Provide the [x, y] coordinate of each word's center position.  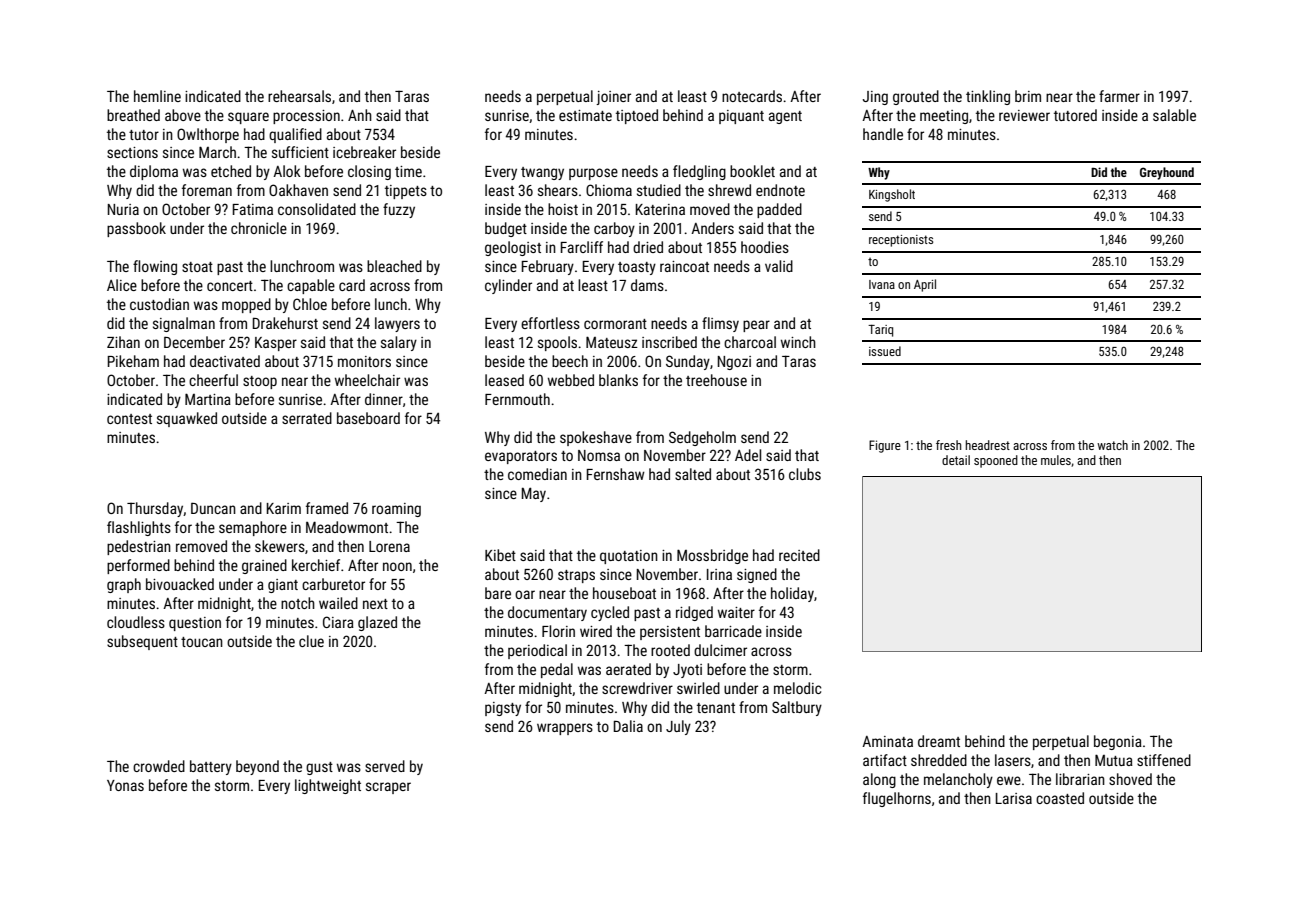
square [248, 118]
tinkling [988, 97]
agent [785, 117]
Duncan [213, 508]
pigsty [503, 709]
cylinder [508, 286]
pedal [557, 670]
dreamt [939, 741]
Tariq [880, 330]
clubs [805, 474]
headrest [987, 445]
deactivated [225, 361]
